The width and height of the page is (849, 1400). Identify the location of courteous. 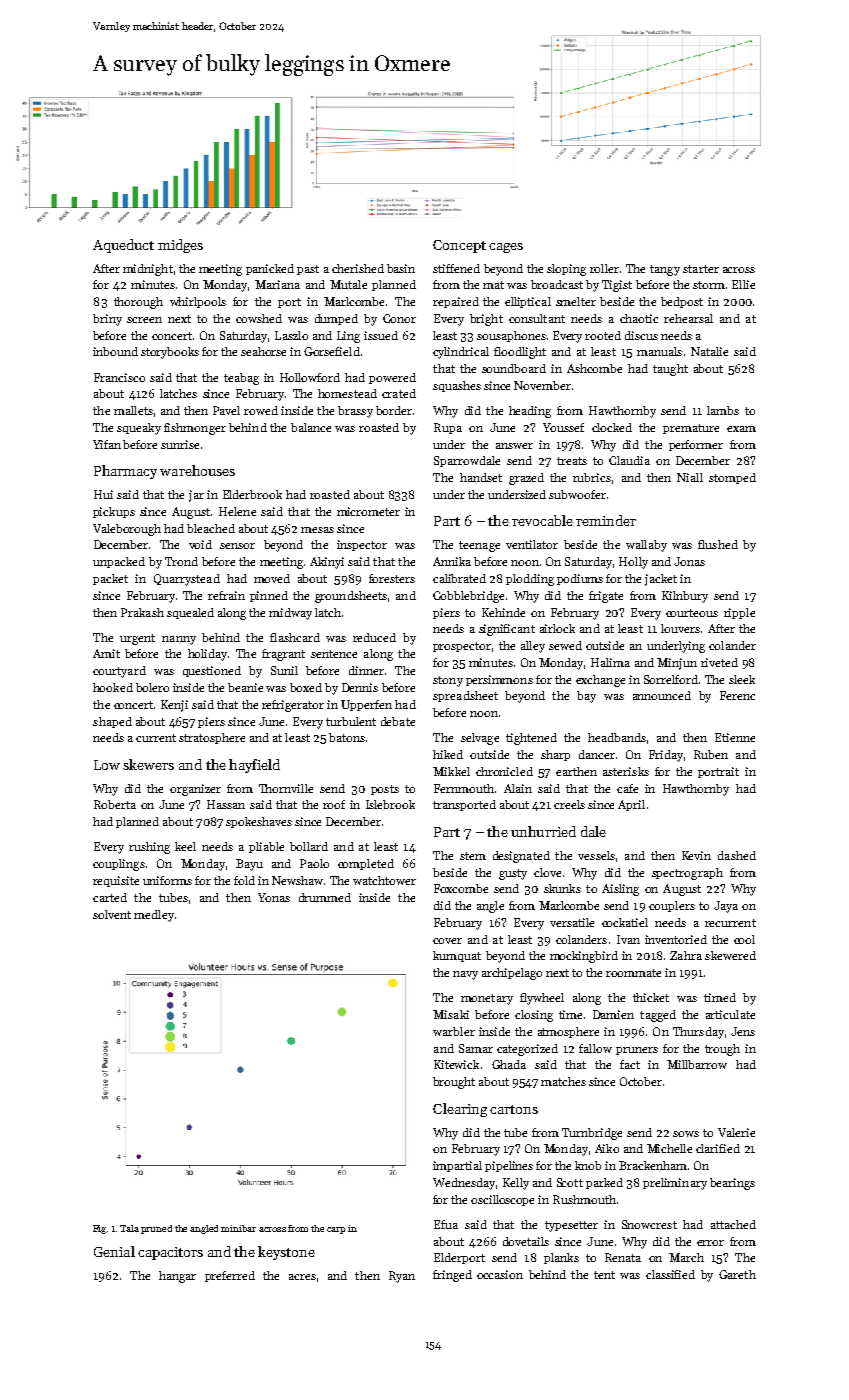
(692, 613).
